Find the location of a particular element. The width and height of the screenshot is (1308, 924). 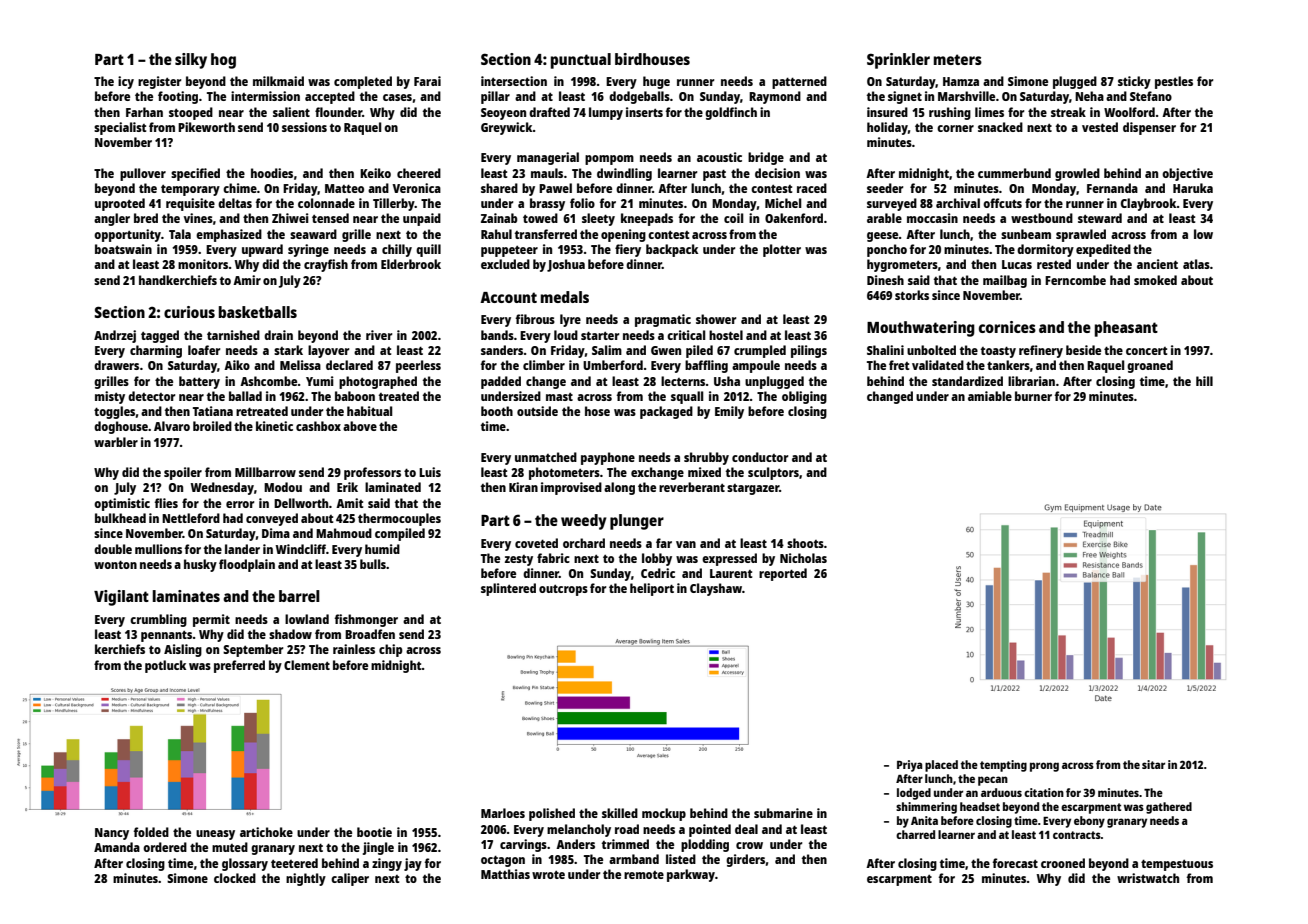

fiery is located at coordinates (628, 250).
